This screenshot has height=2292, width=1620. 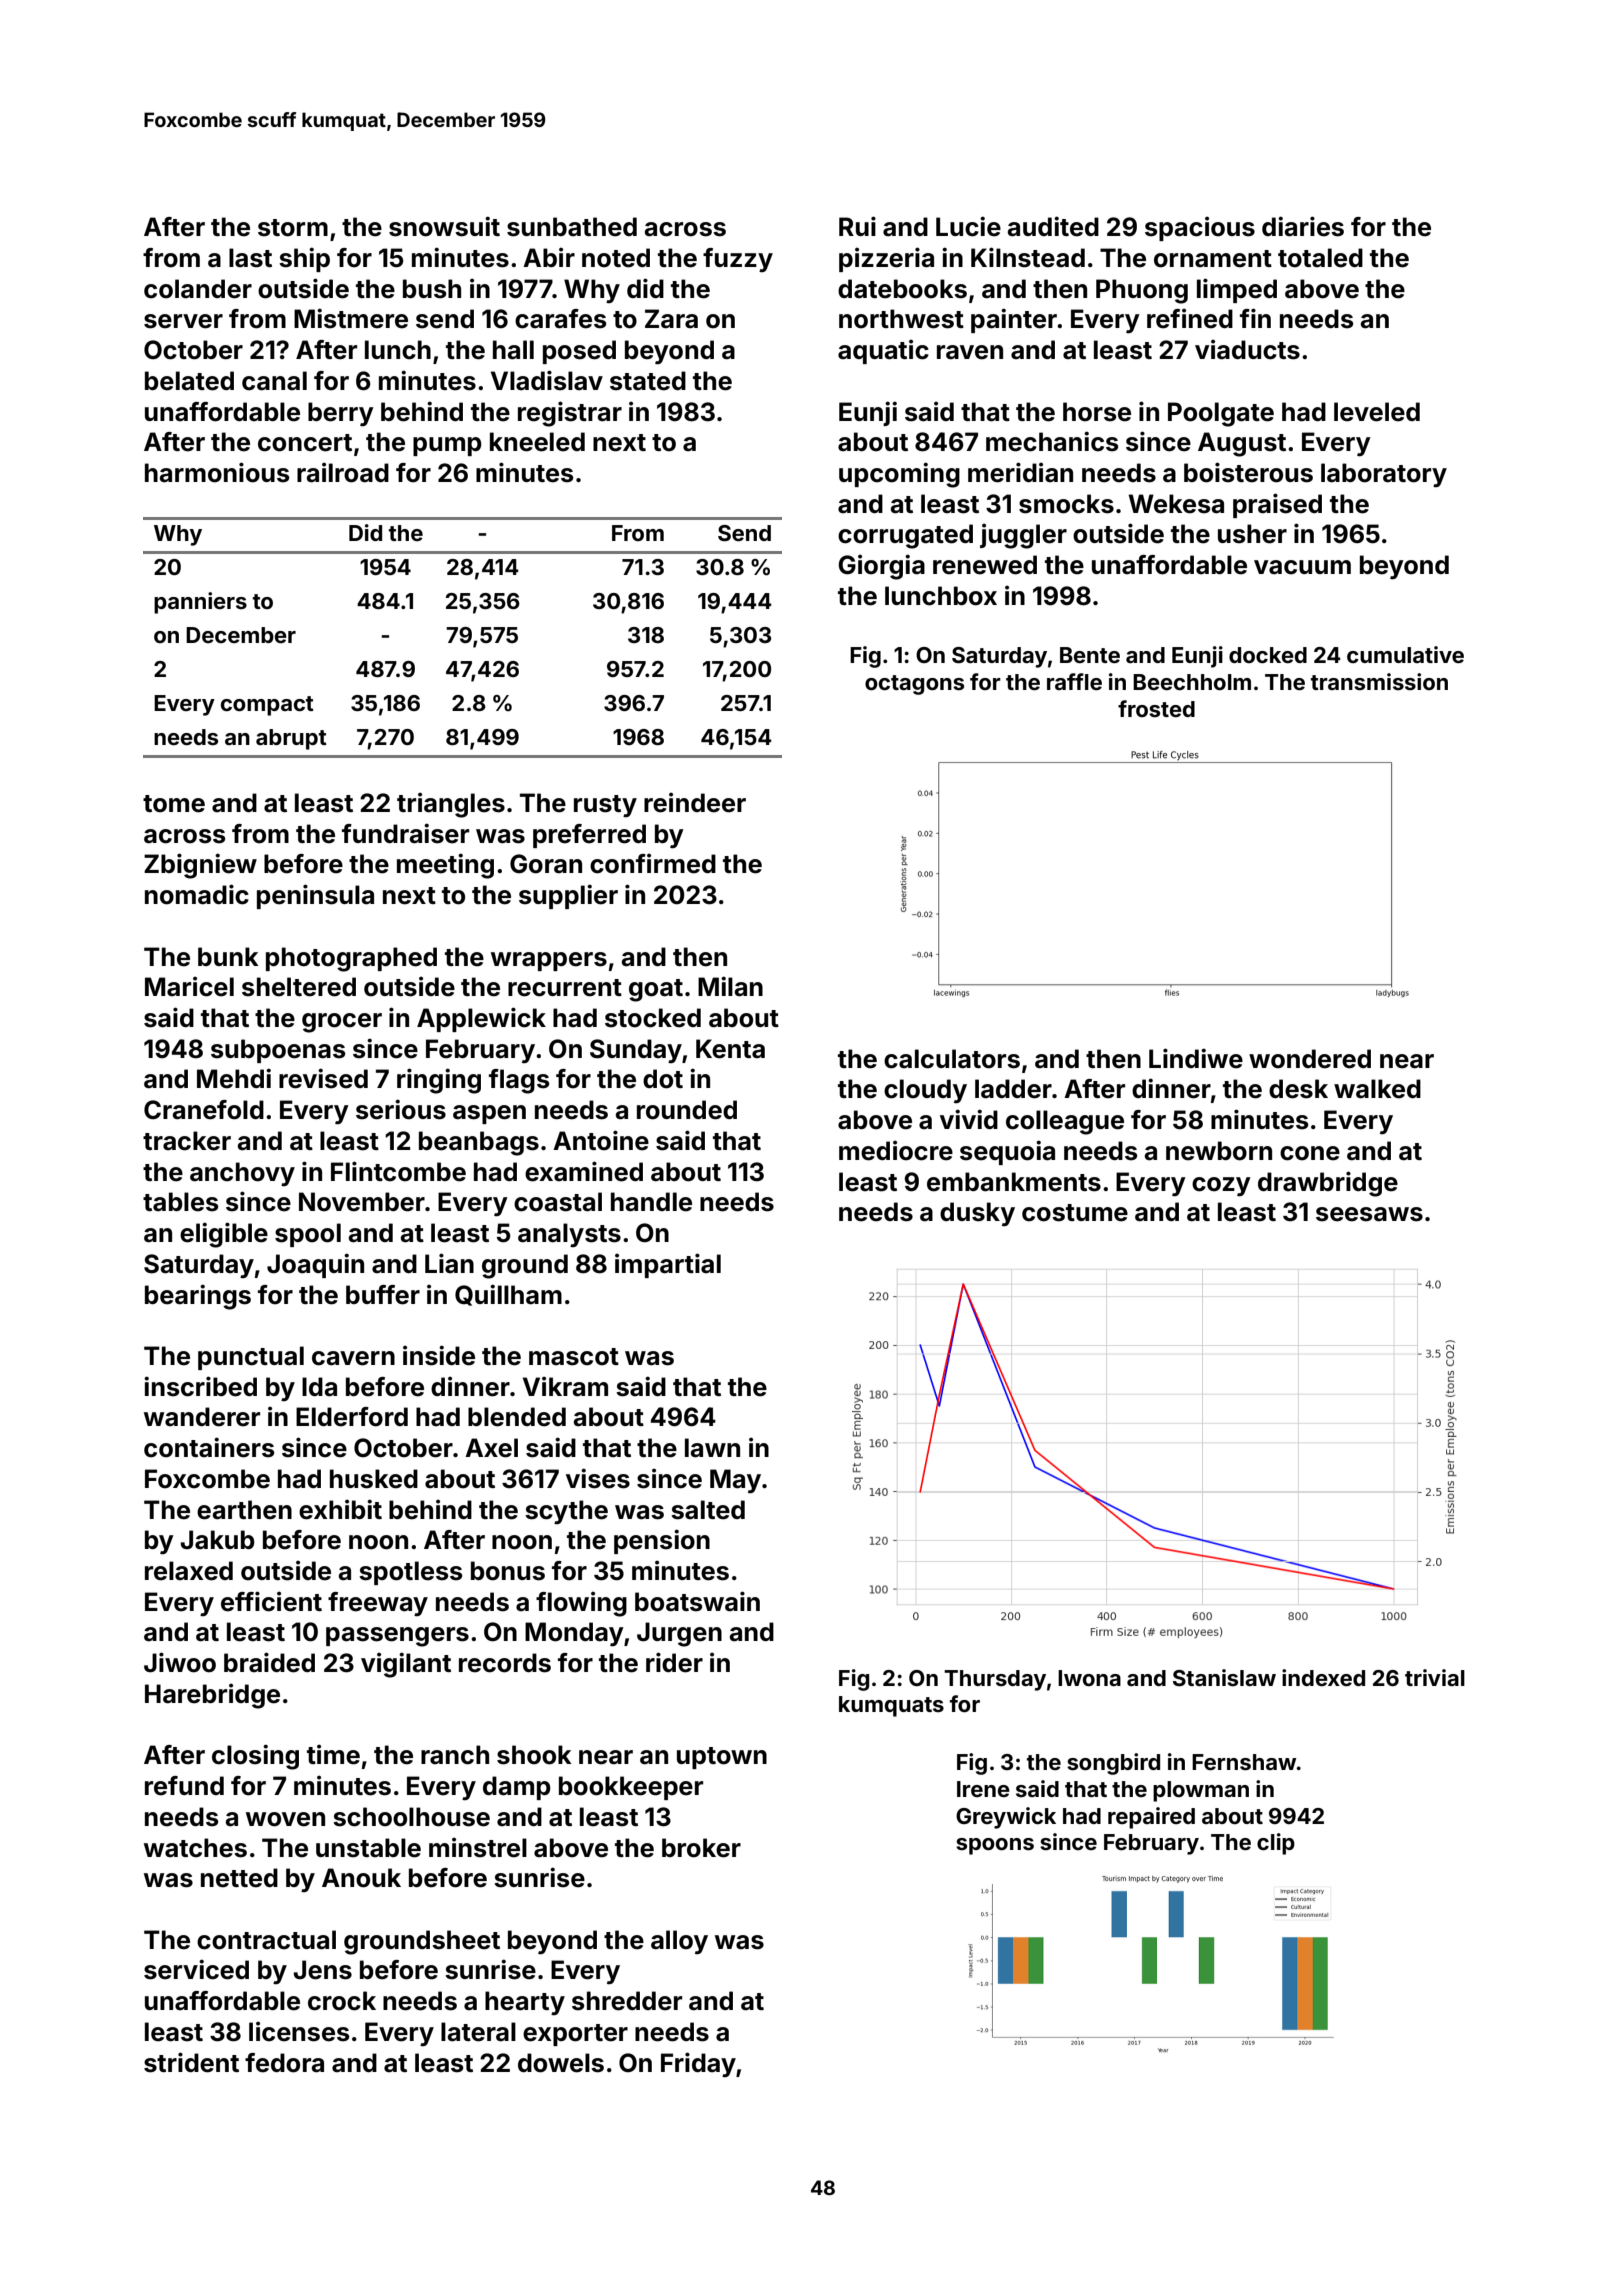 I want to click on strident, so click(x=191, y=2062).
